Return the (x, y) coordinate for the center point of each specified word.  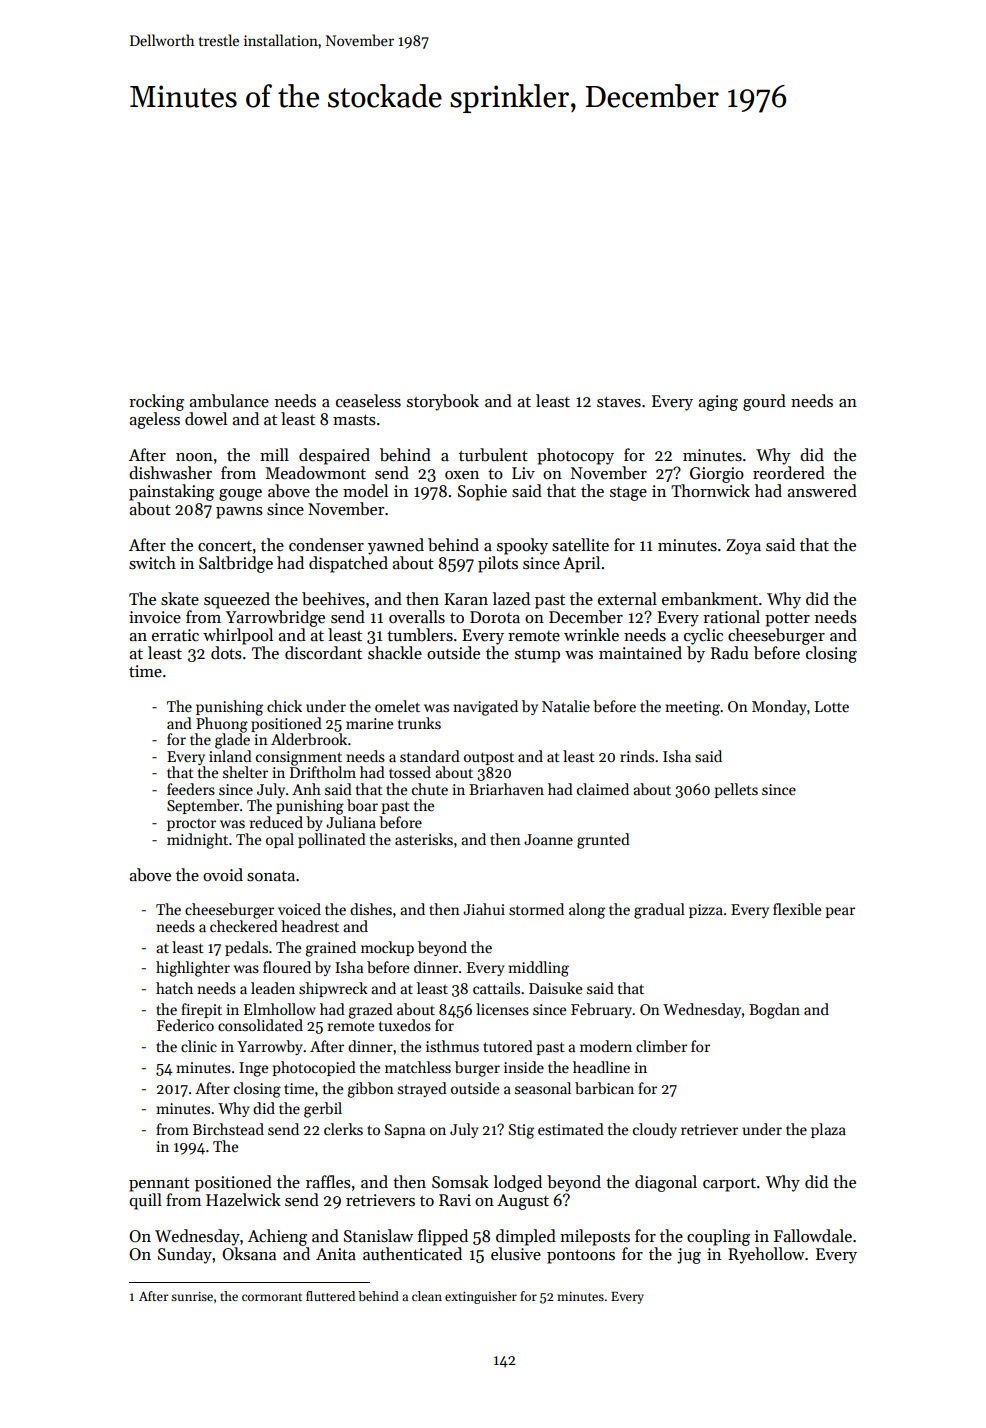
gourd (764, 402)
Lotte (832, 706)
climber (661, 1046)
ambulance (229, 401)
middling (538, 969)
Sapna (405, 1131)
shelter (245, 772)
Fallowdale (813, 1236)
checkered (244, 926)
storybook (443, 402)
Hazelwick (243, 1200)
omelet (397, 706)
